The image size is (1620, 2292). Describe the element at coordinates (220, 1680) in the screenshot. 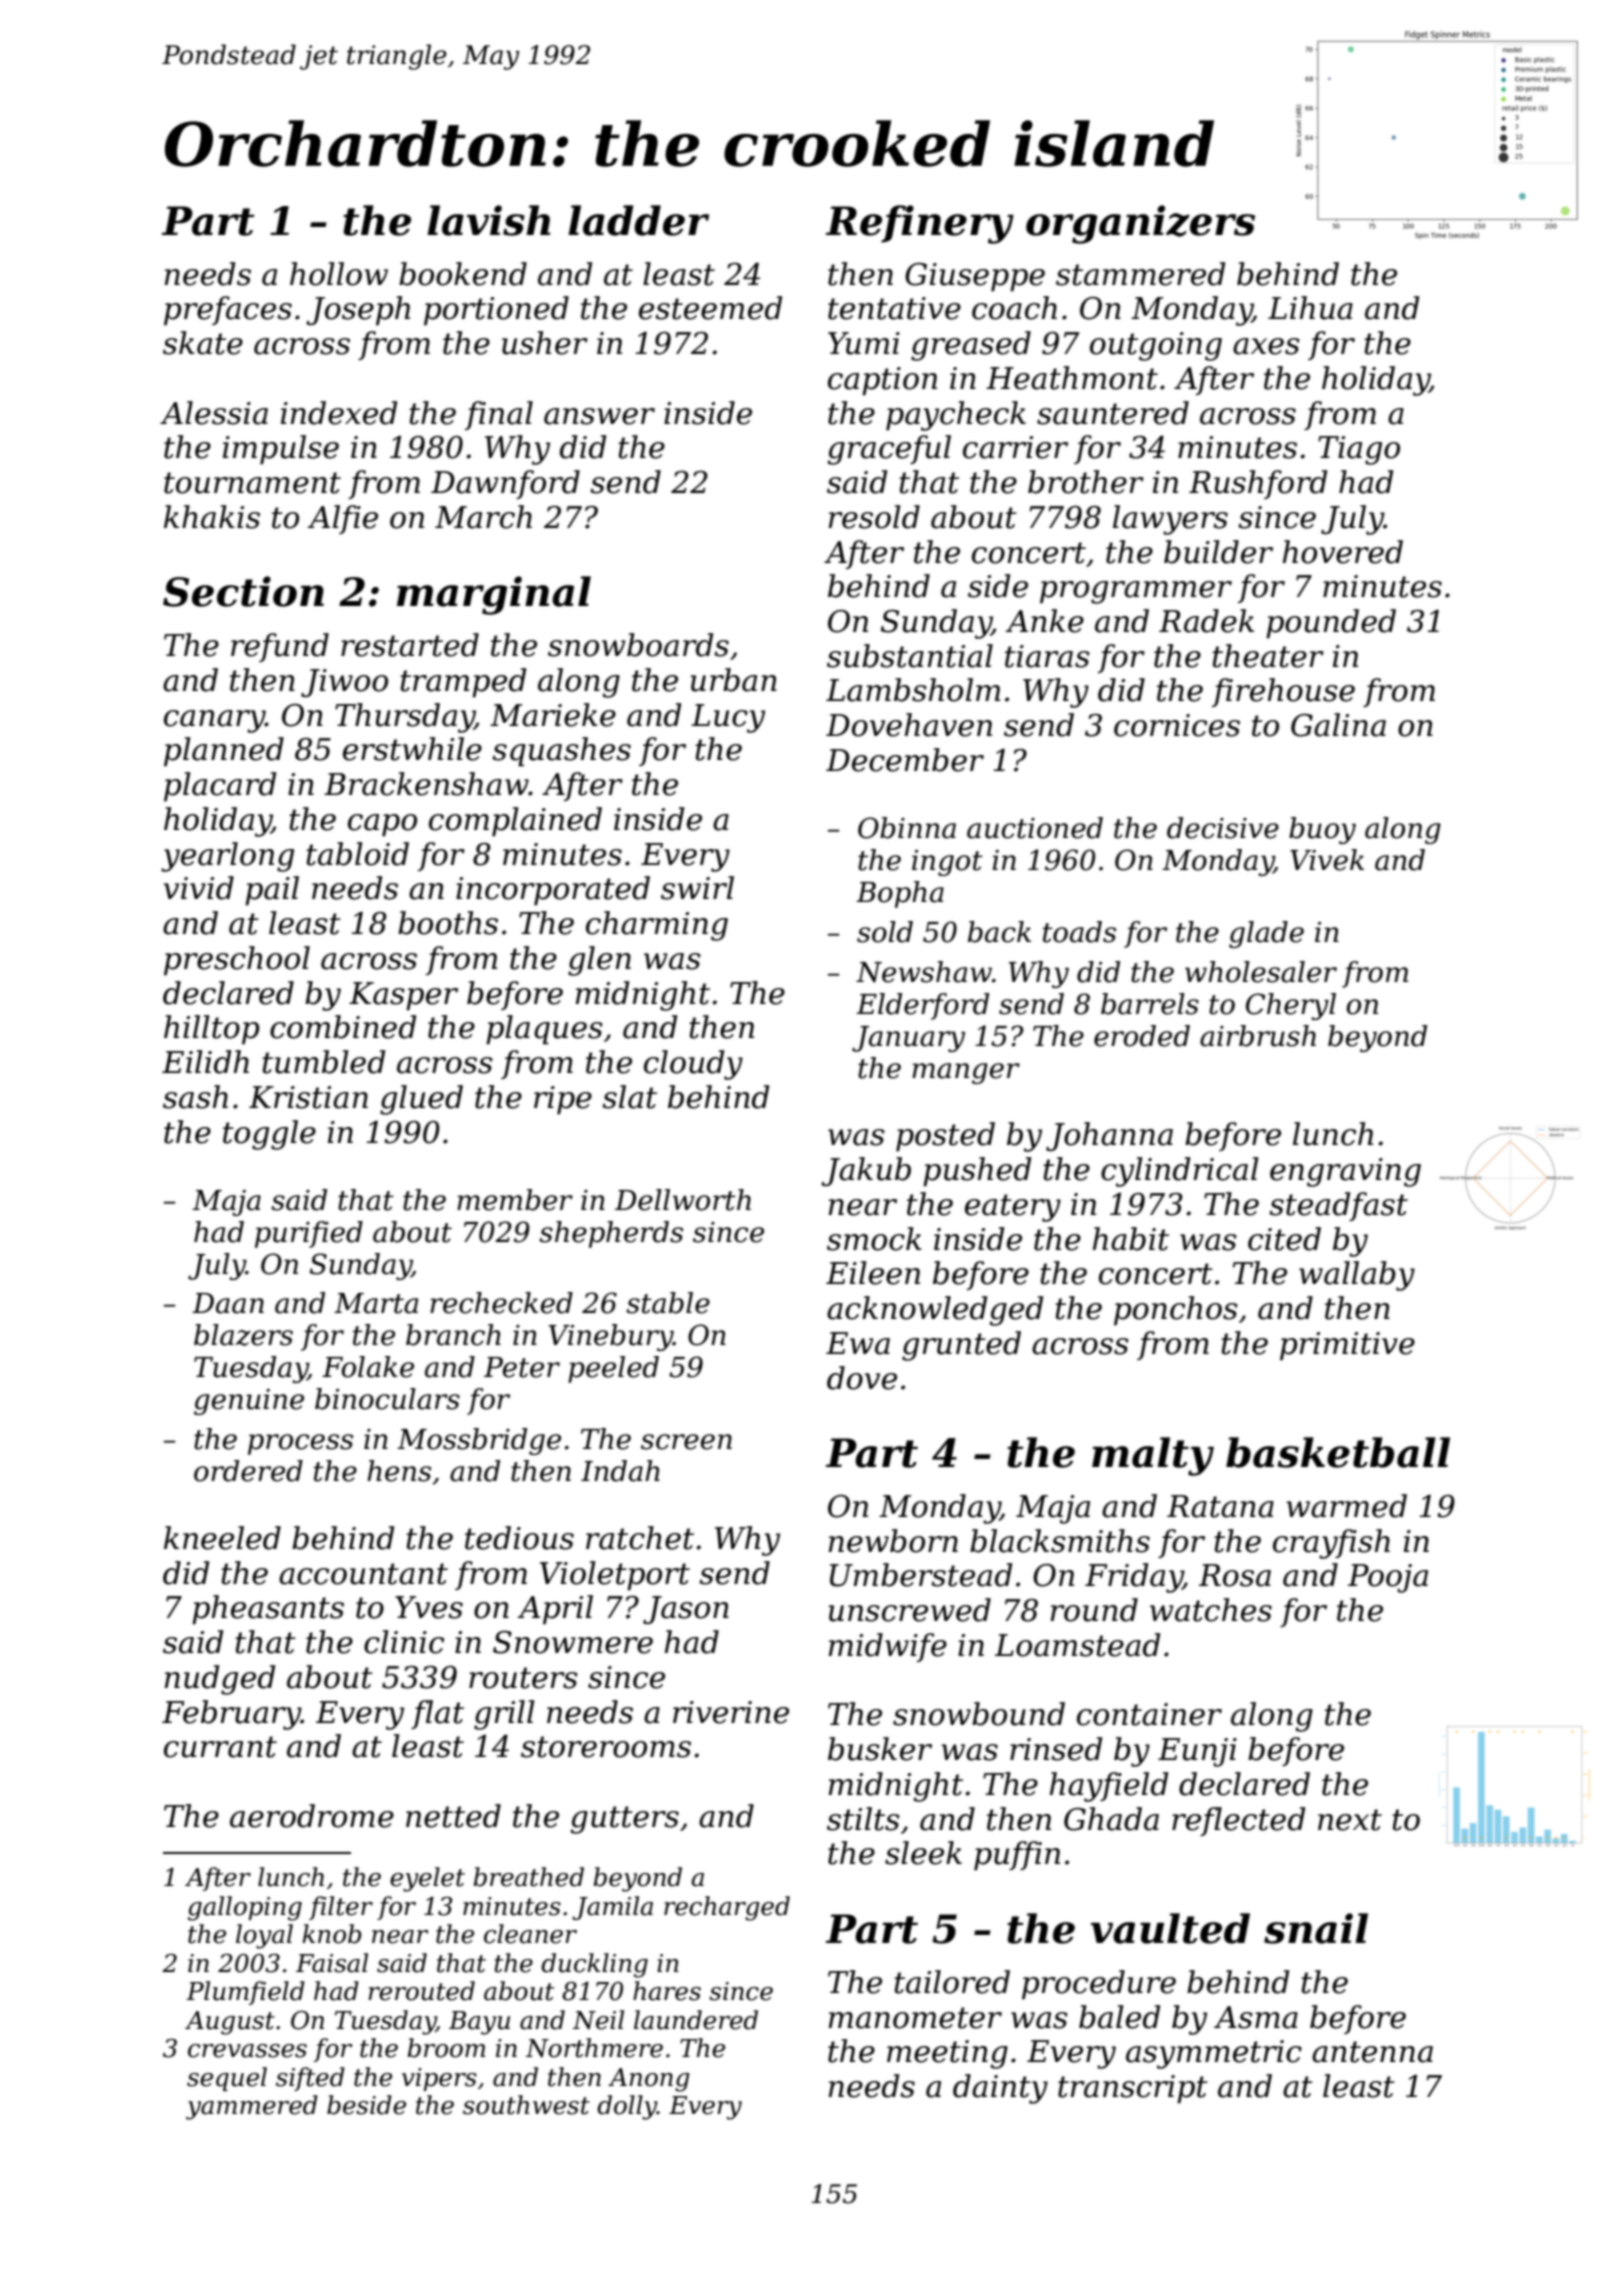

I see `nudged` at that location.
